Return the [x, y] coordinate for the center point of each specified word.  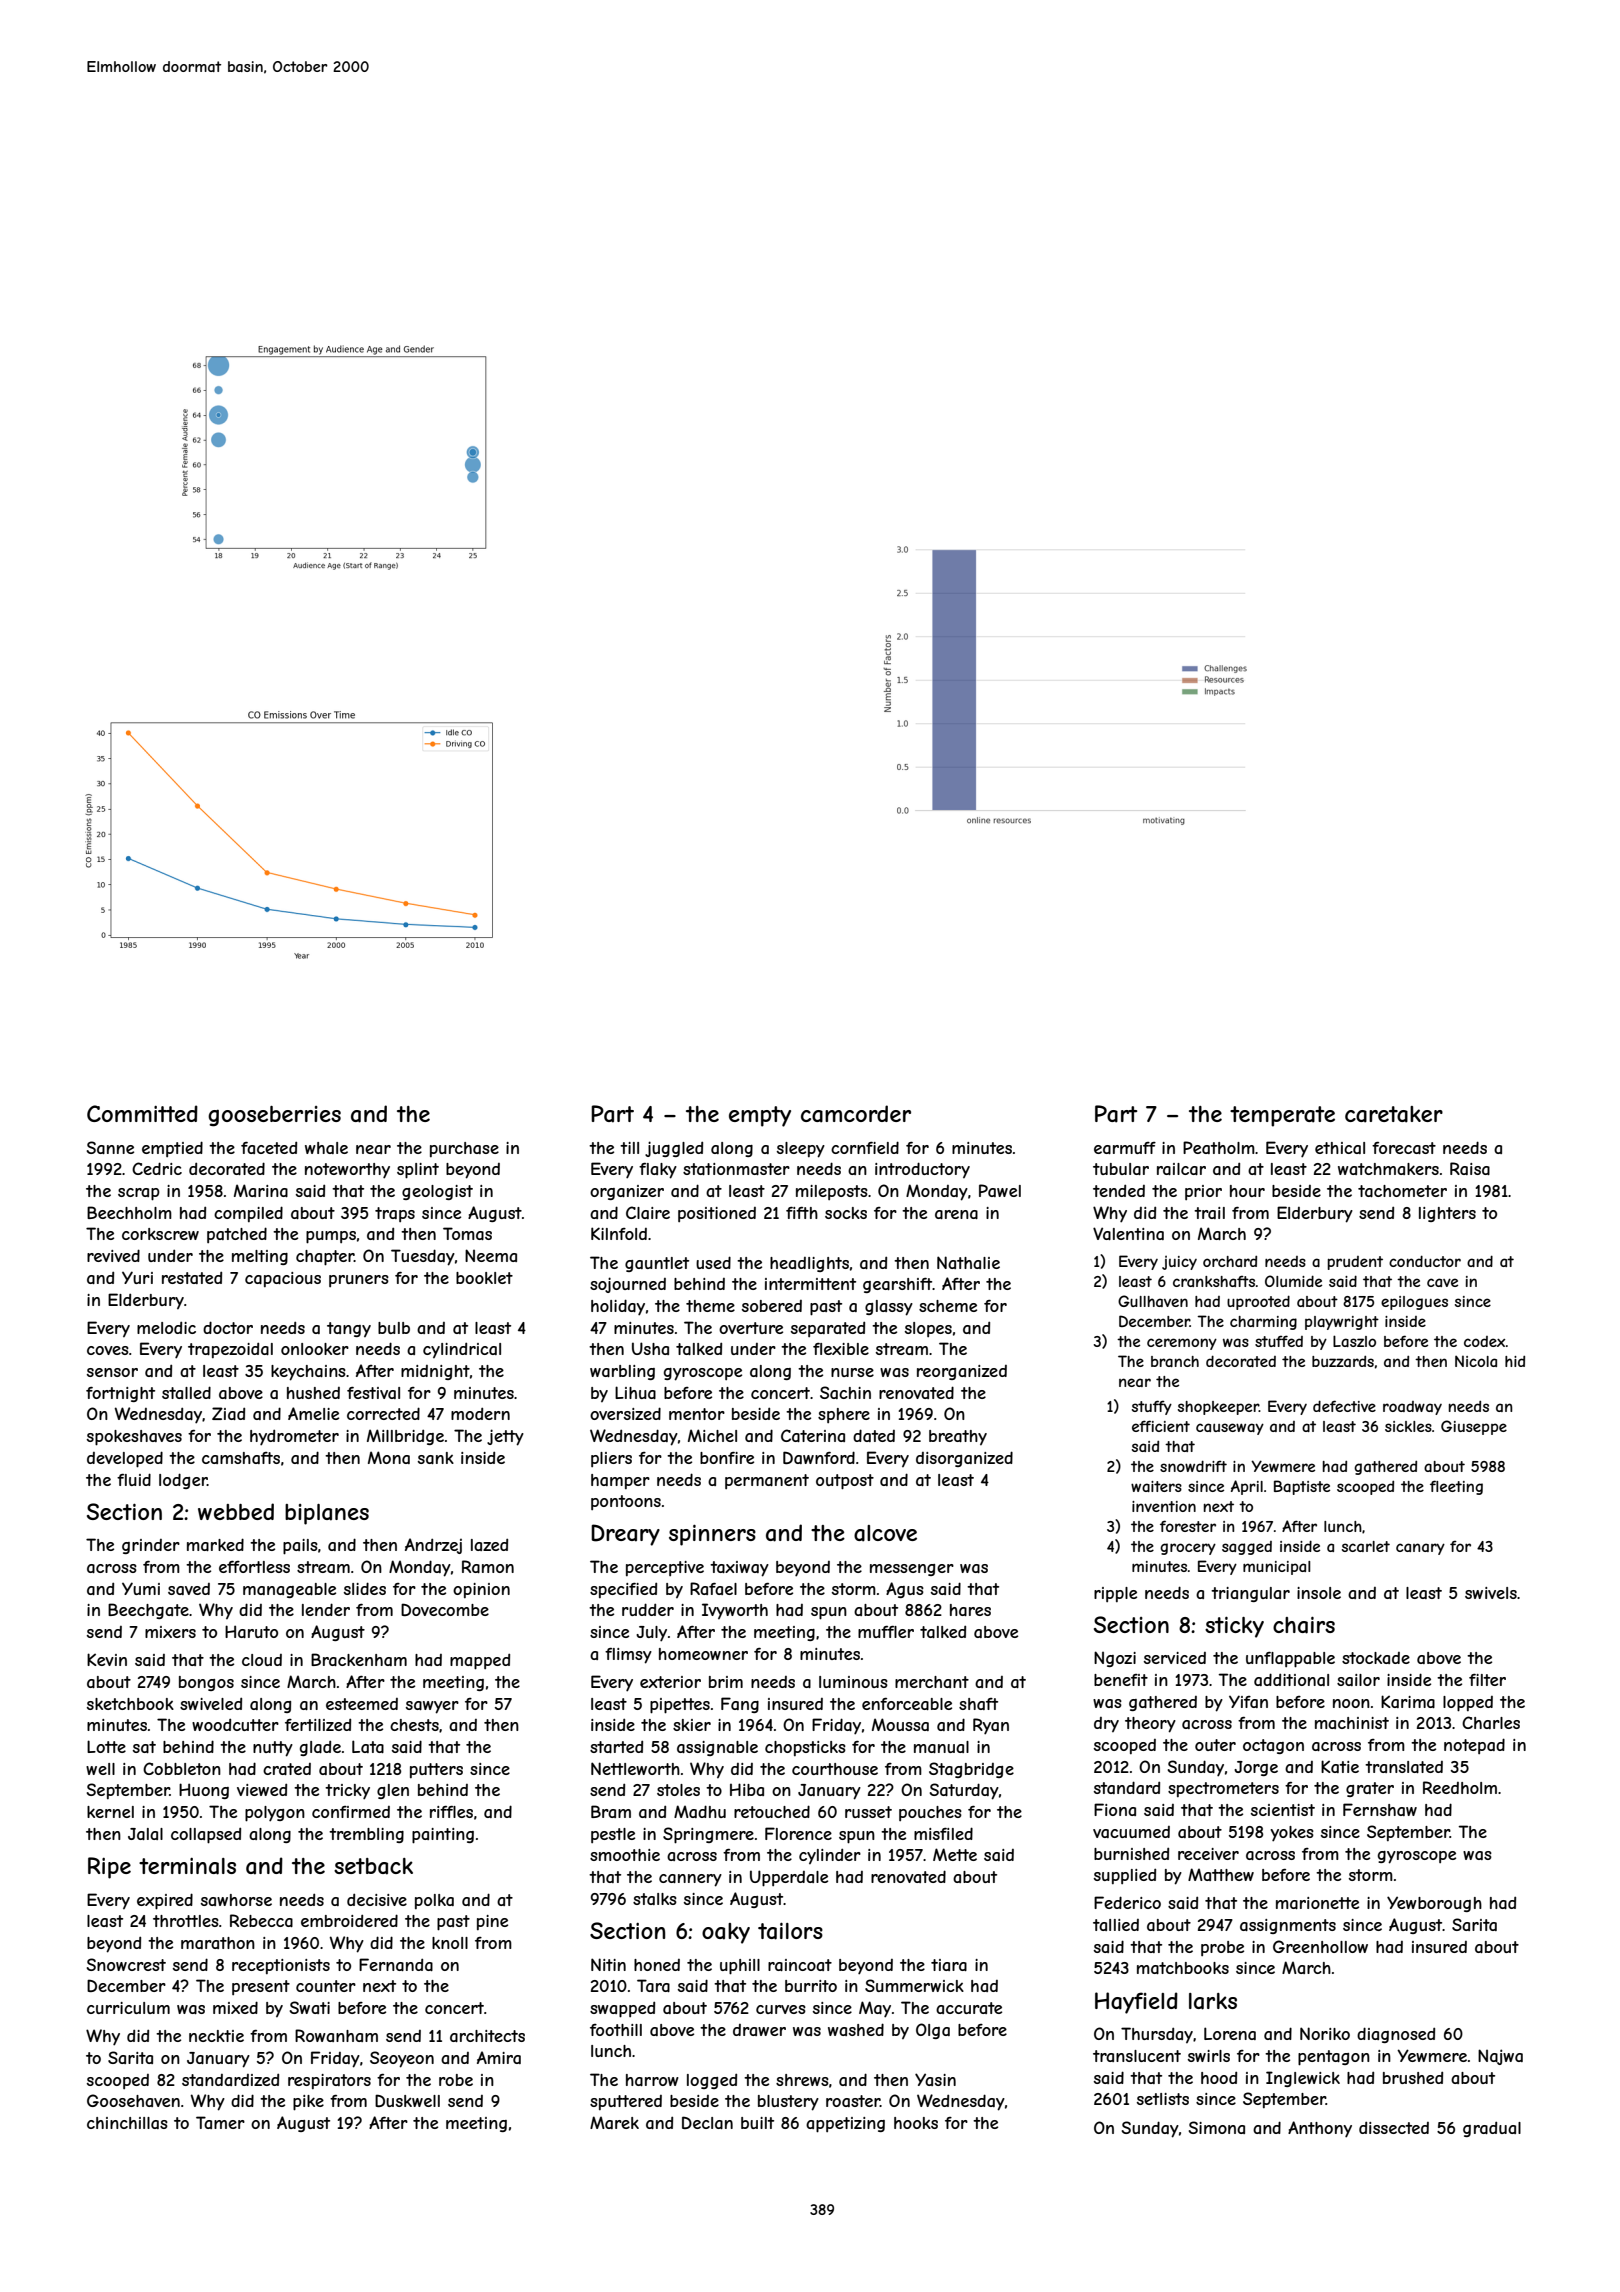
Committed [142, 1113]
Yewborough [1434, 1904]
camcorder [856, 1114]
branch [1175, 1361]
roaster [853, 2101]
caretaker [1394, 1114]
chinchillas [127, 2123]
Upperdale [789, 1878]
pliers [611, 1459]
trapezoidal [230, 1350]
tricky [347, 1792]
